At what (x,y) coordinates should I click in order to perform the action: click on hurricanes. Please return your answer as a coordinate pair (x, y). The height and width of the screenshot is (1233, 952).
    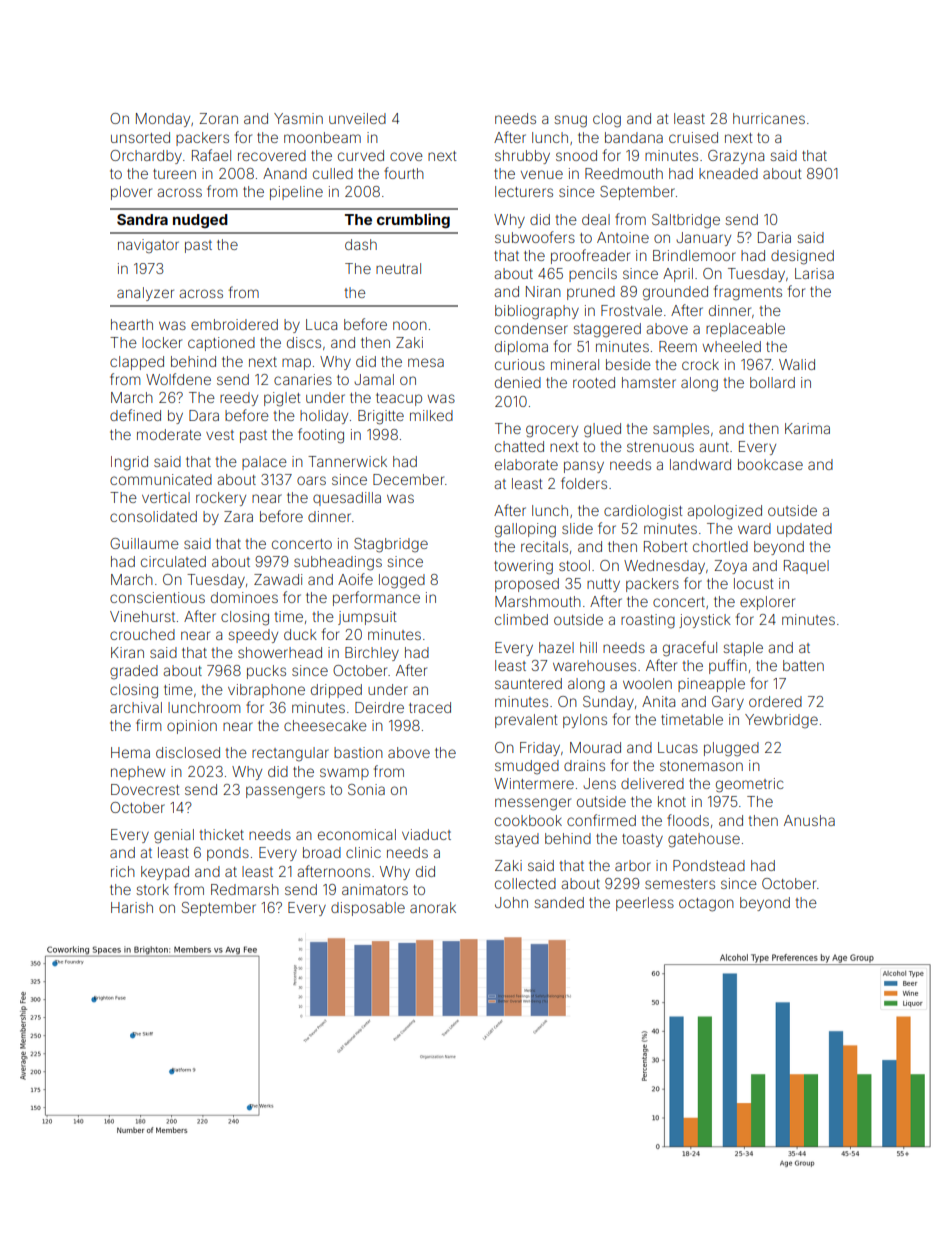
    Looking at the image, I should click on (769, 118).
